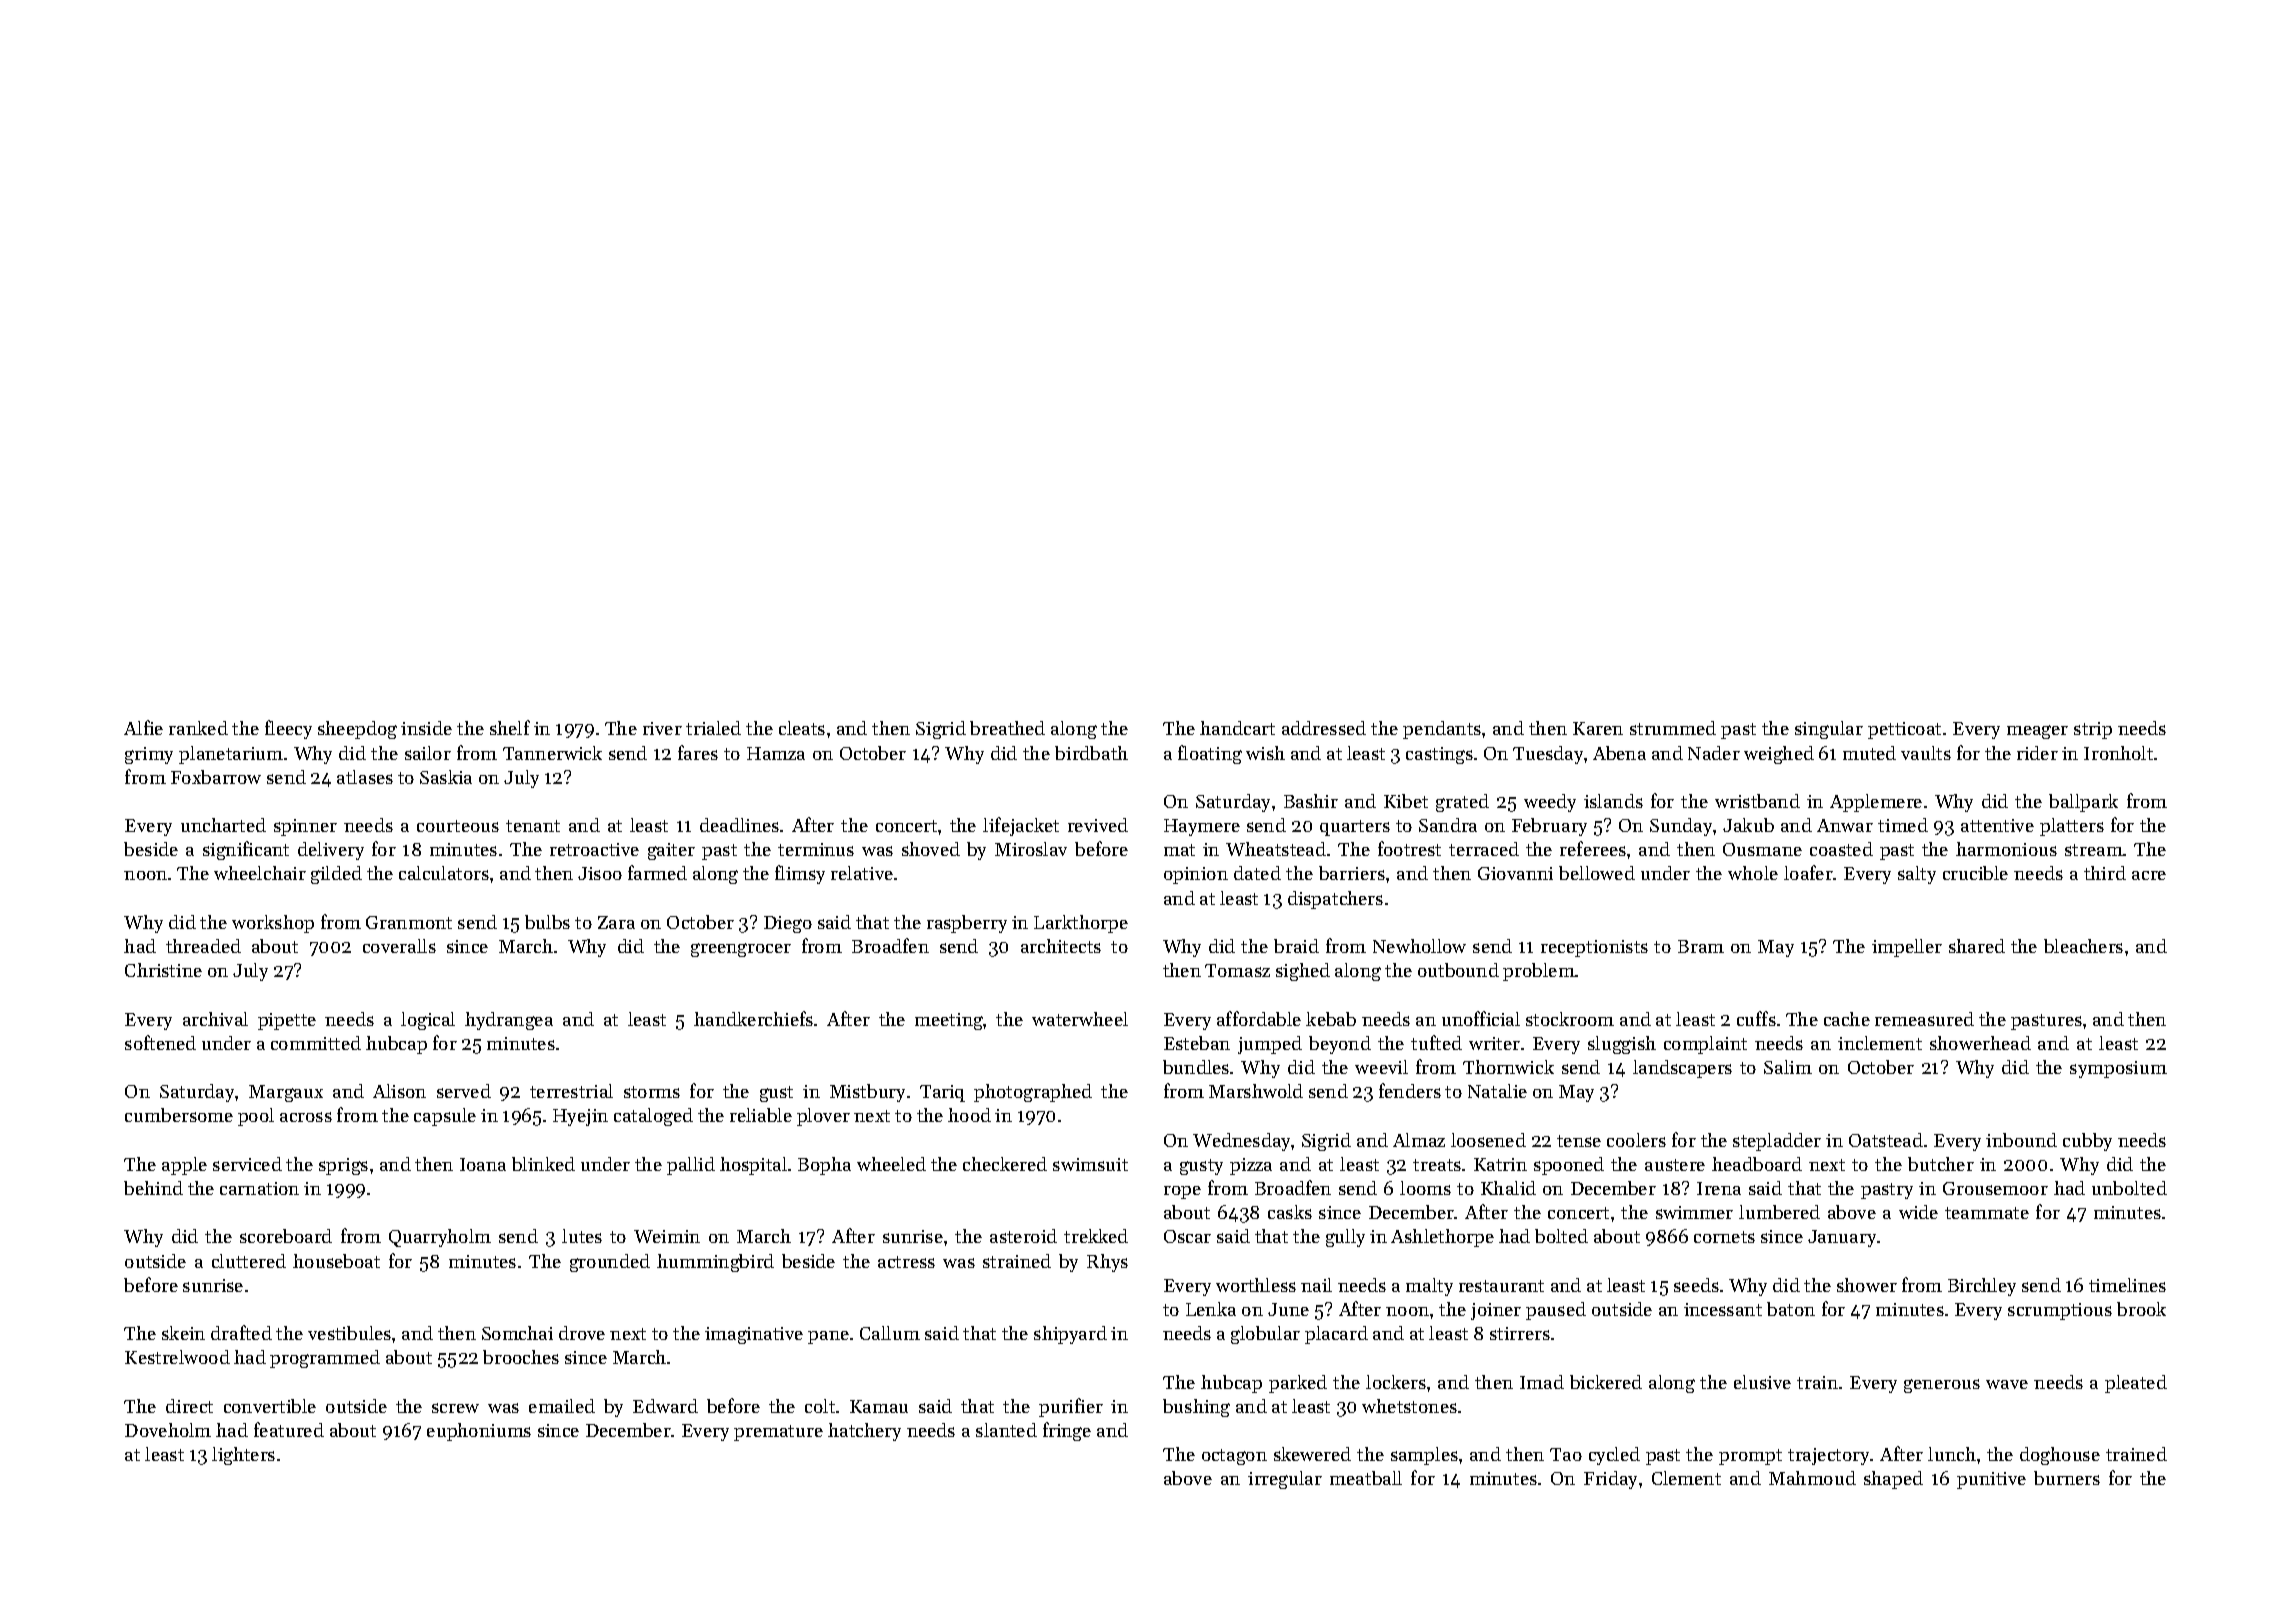 This image has height=1620, width=2292. I want to click on cache, so click(1847, 1019).
